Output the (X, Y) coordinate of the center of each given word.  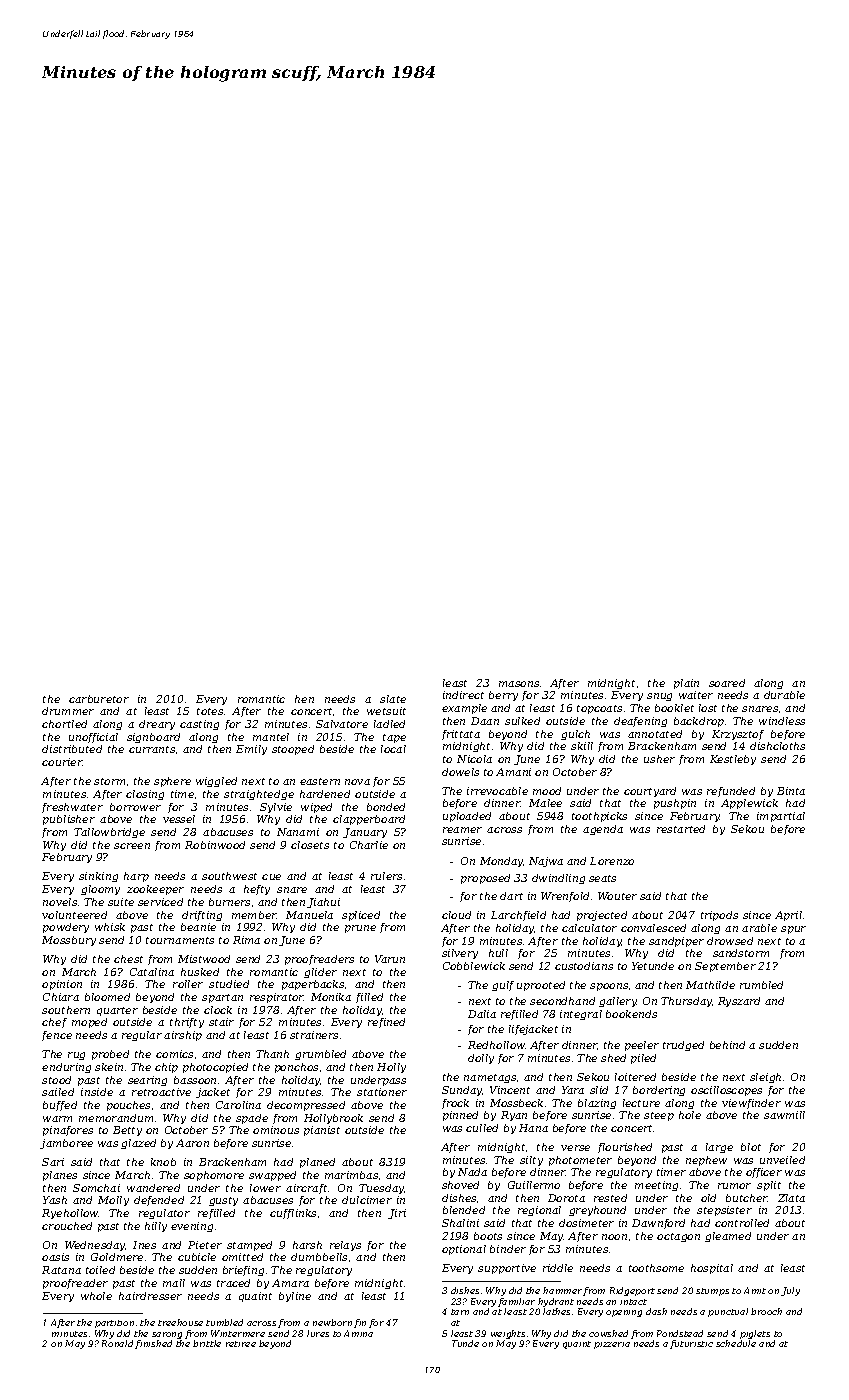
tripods (719, 916)
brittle (207, 1343)
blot (751, 1147)
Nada (472, 1172)
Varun (390, 959)
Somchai (96, 1188)
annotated (655, 734)
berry (503, 696)
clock (218, 1010)
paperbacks (313, 985)
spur (793, 930)
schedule (736, 1343)
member (254, 915)
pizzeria (612, 1345)
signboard (153, 738)
